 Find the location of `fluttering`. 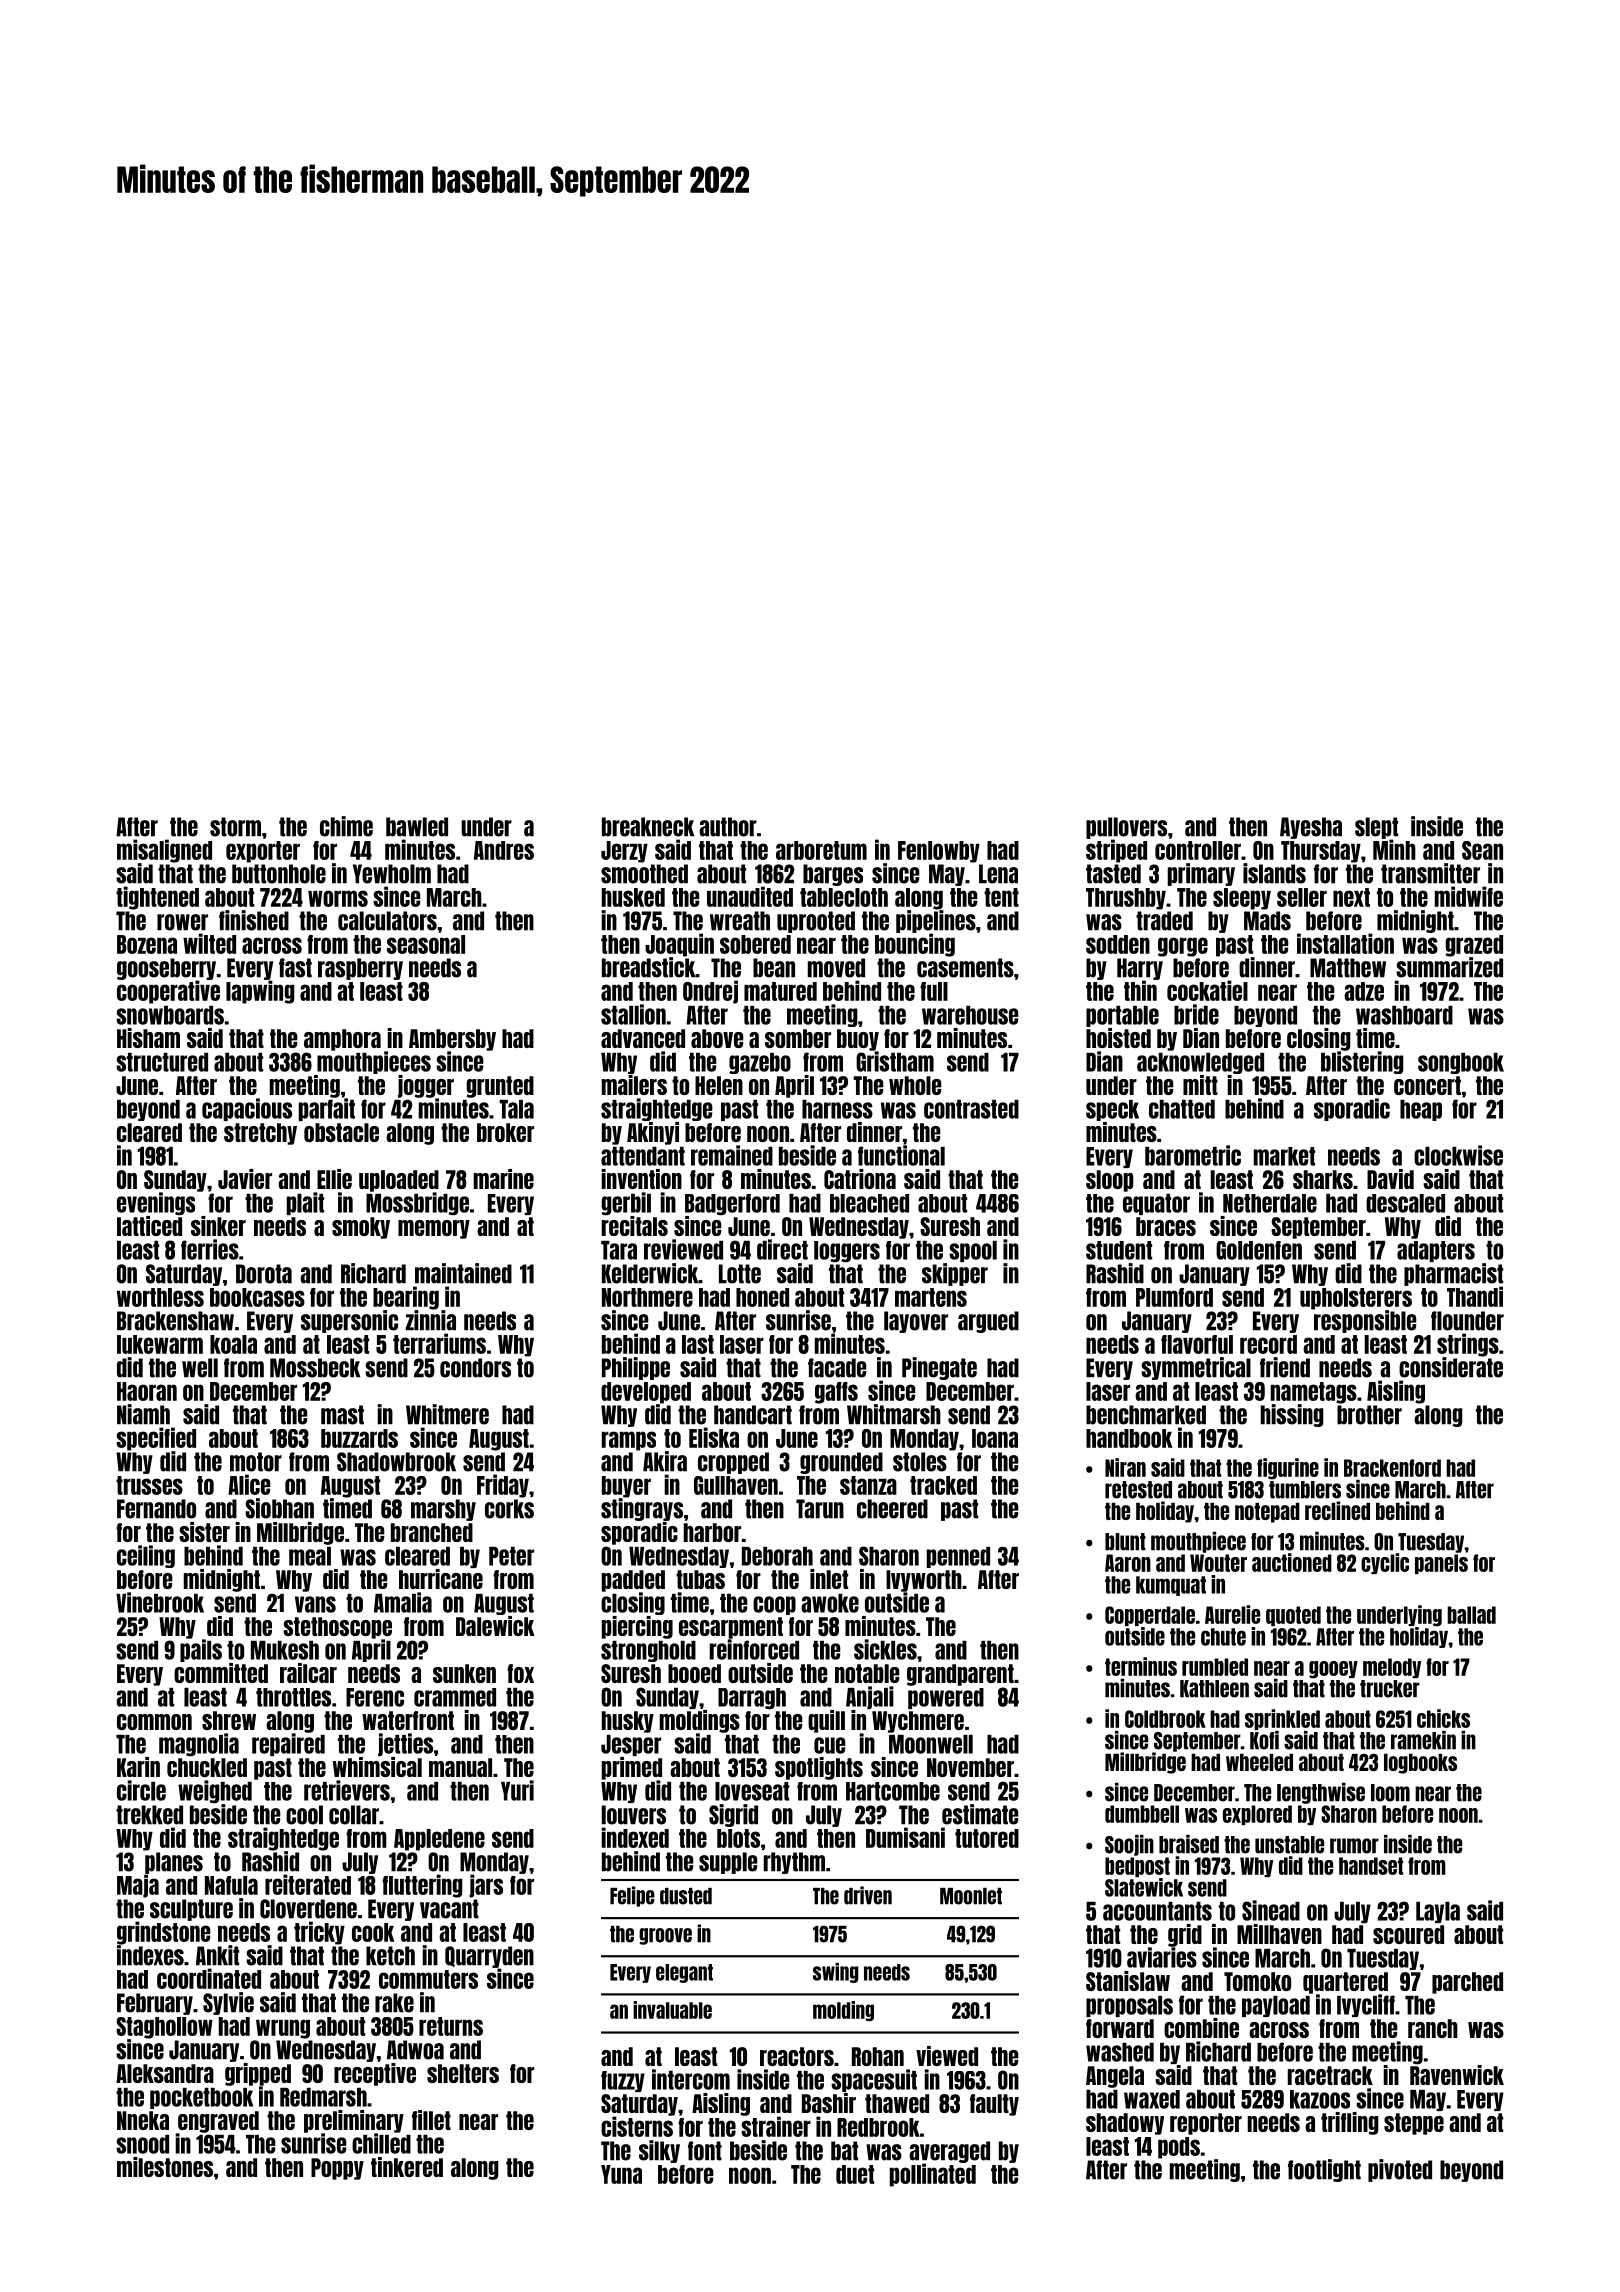

fluttering is located at coordinates (422, 1886).
